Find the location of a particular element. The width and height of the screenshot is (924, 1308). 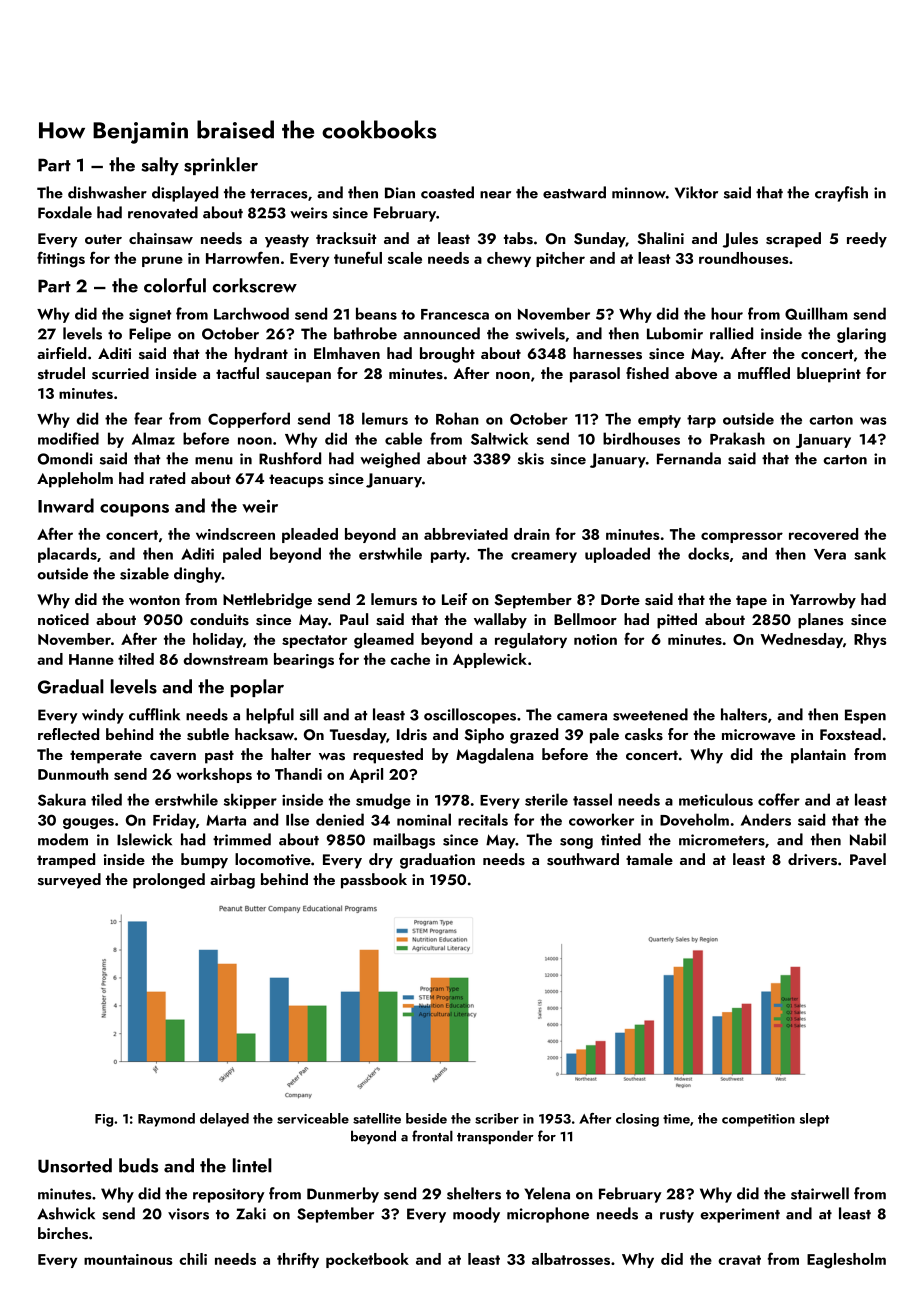

subtle is located at coordinates (208, 734).
